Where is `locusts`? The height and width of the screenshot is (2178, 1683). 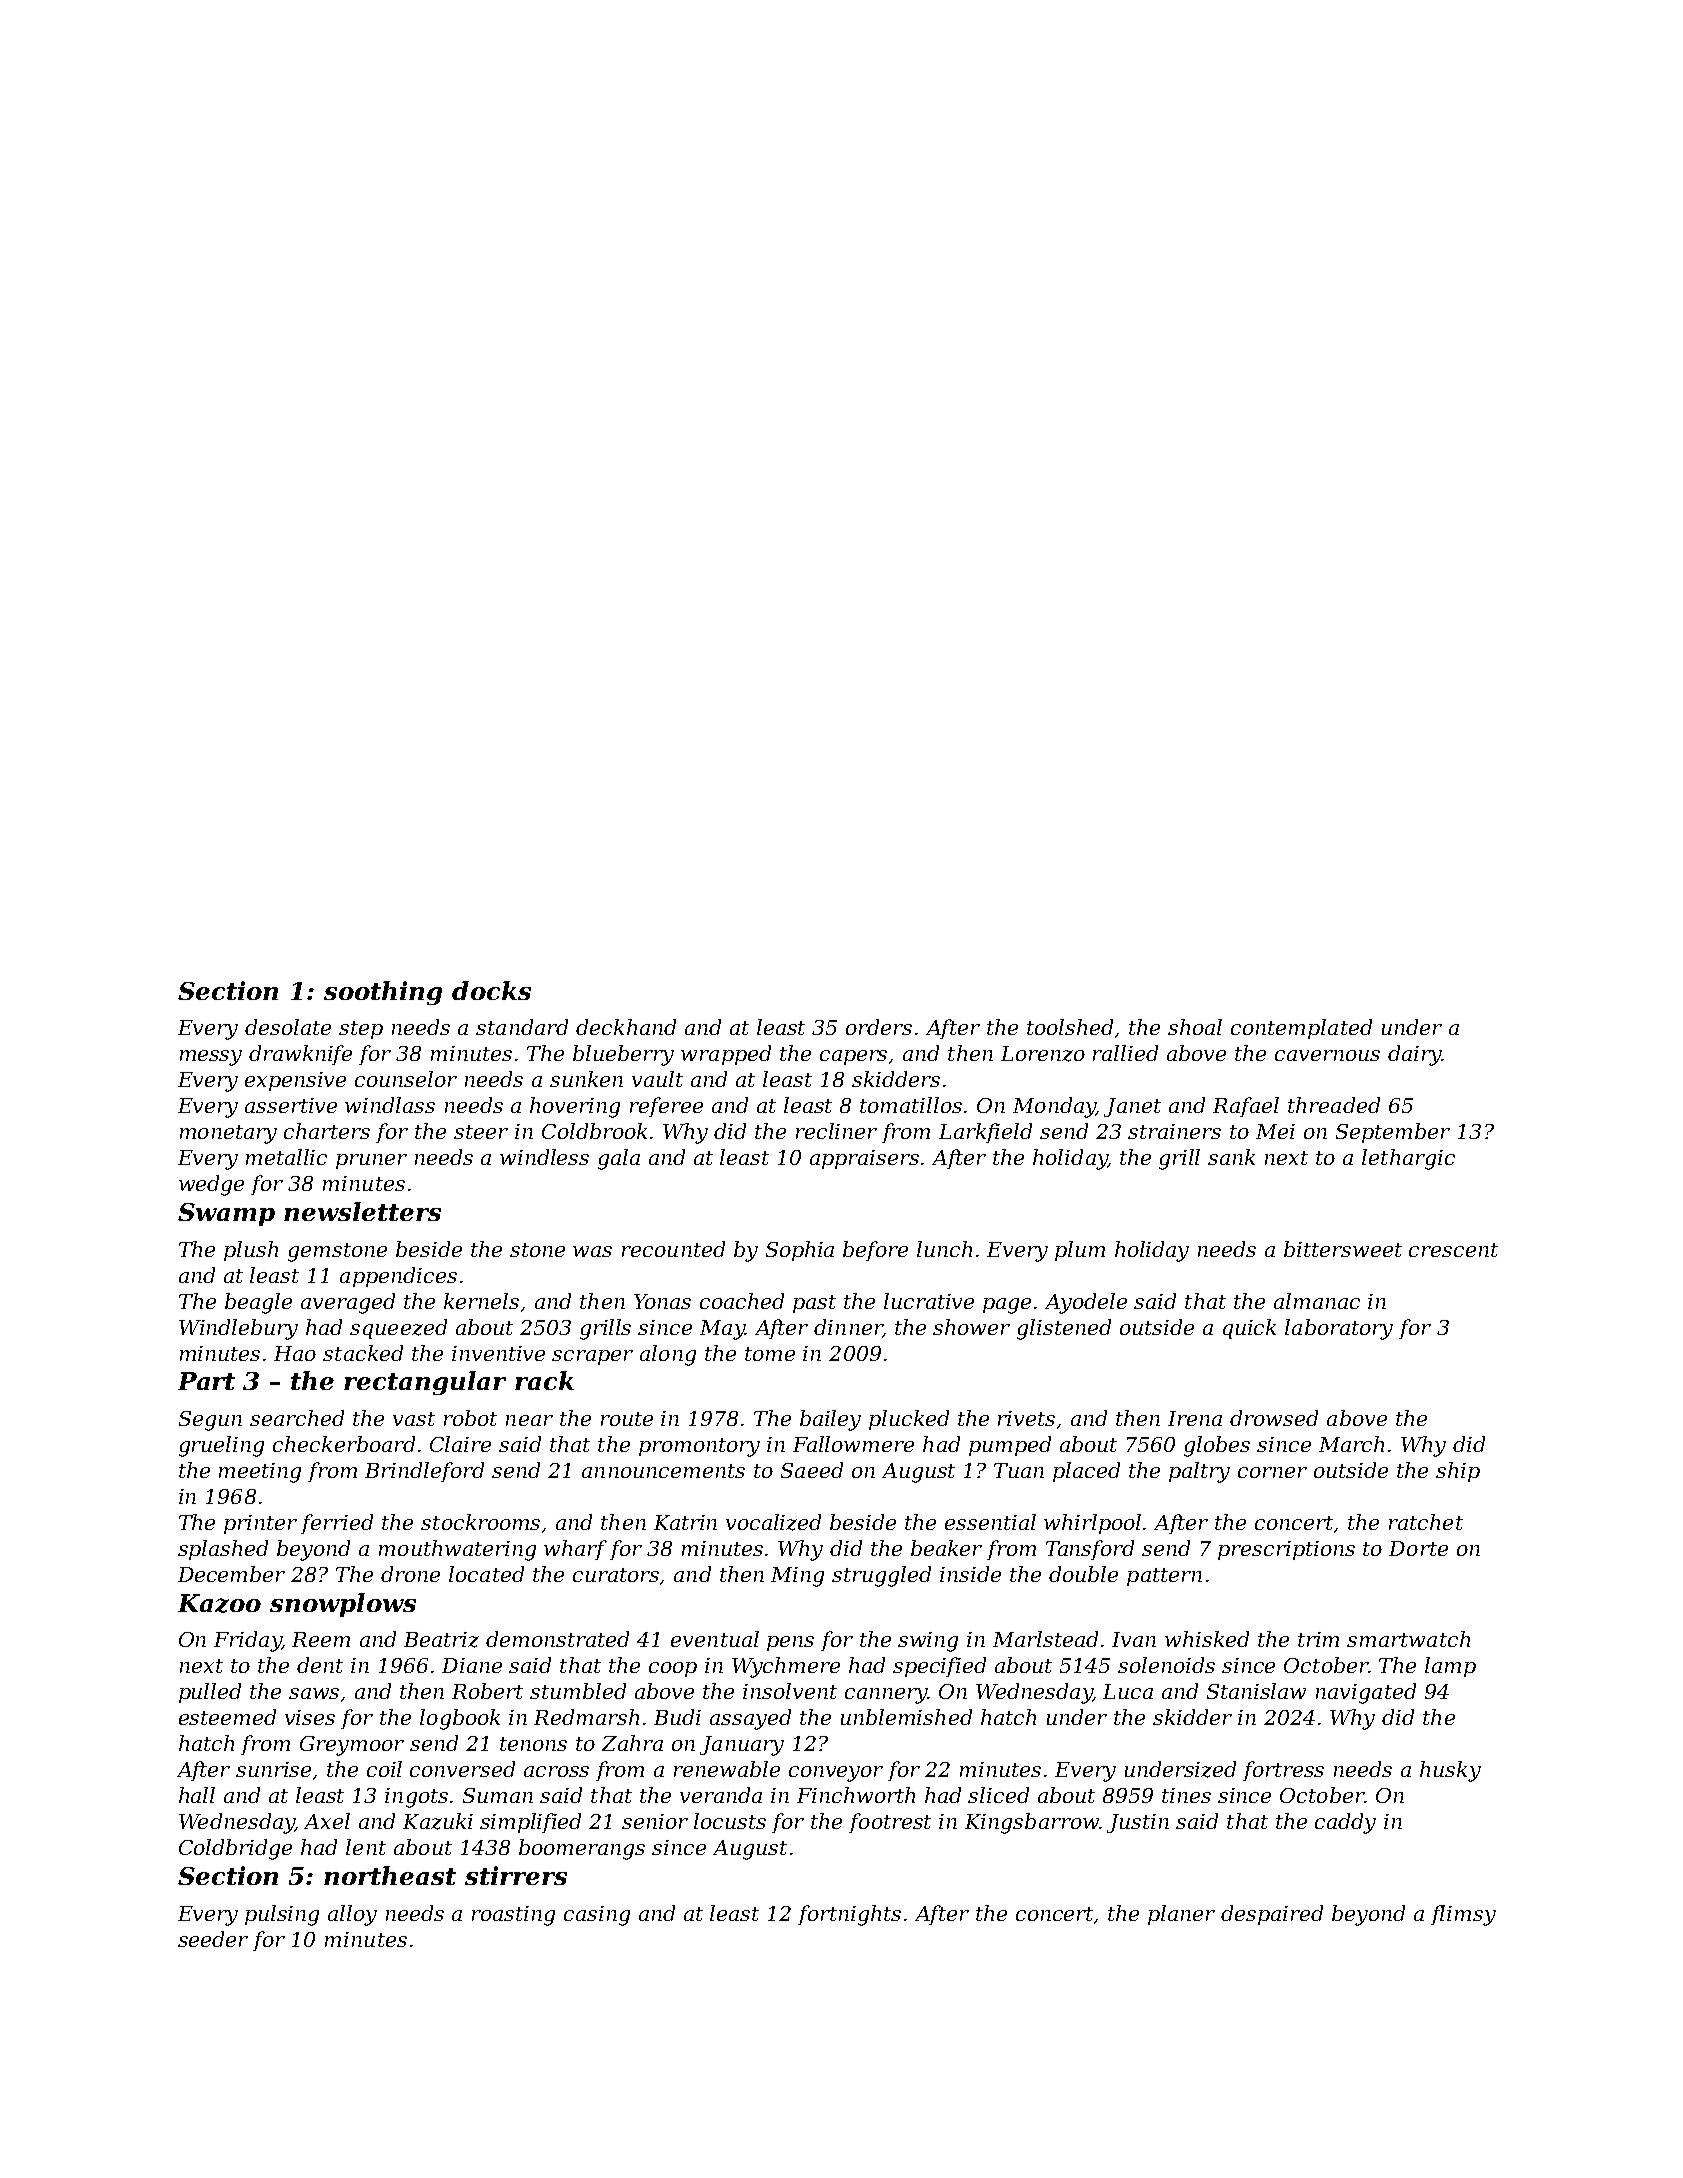 locusts is located at coordinates (730, 1821).
